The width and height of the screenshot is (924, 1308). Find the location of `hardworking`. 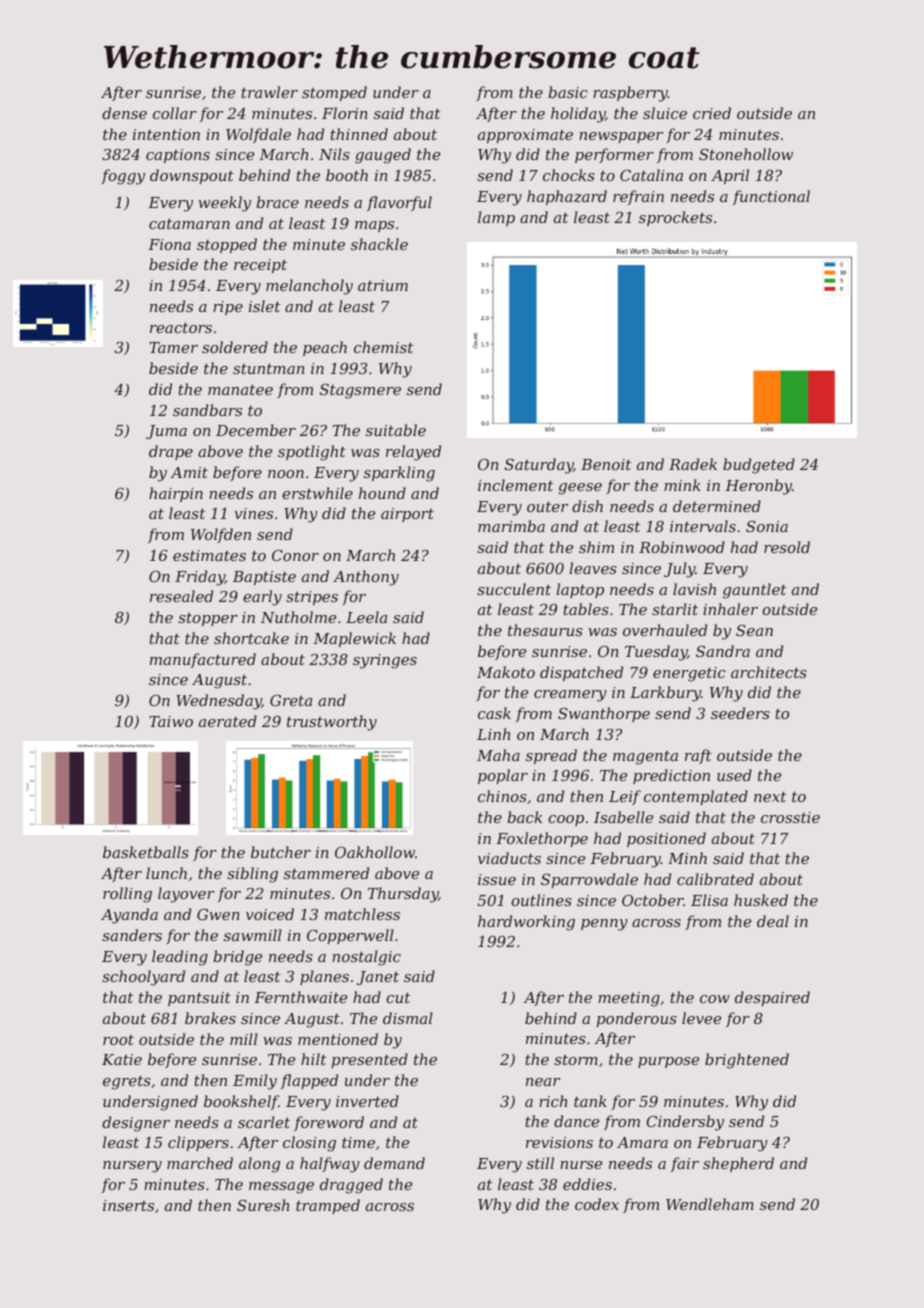

hardworking is located at coordinates (526, 923).
